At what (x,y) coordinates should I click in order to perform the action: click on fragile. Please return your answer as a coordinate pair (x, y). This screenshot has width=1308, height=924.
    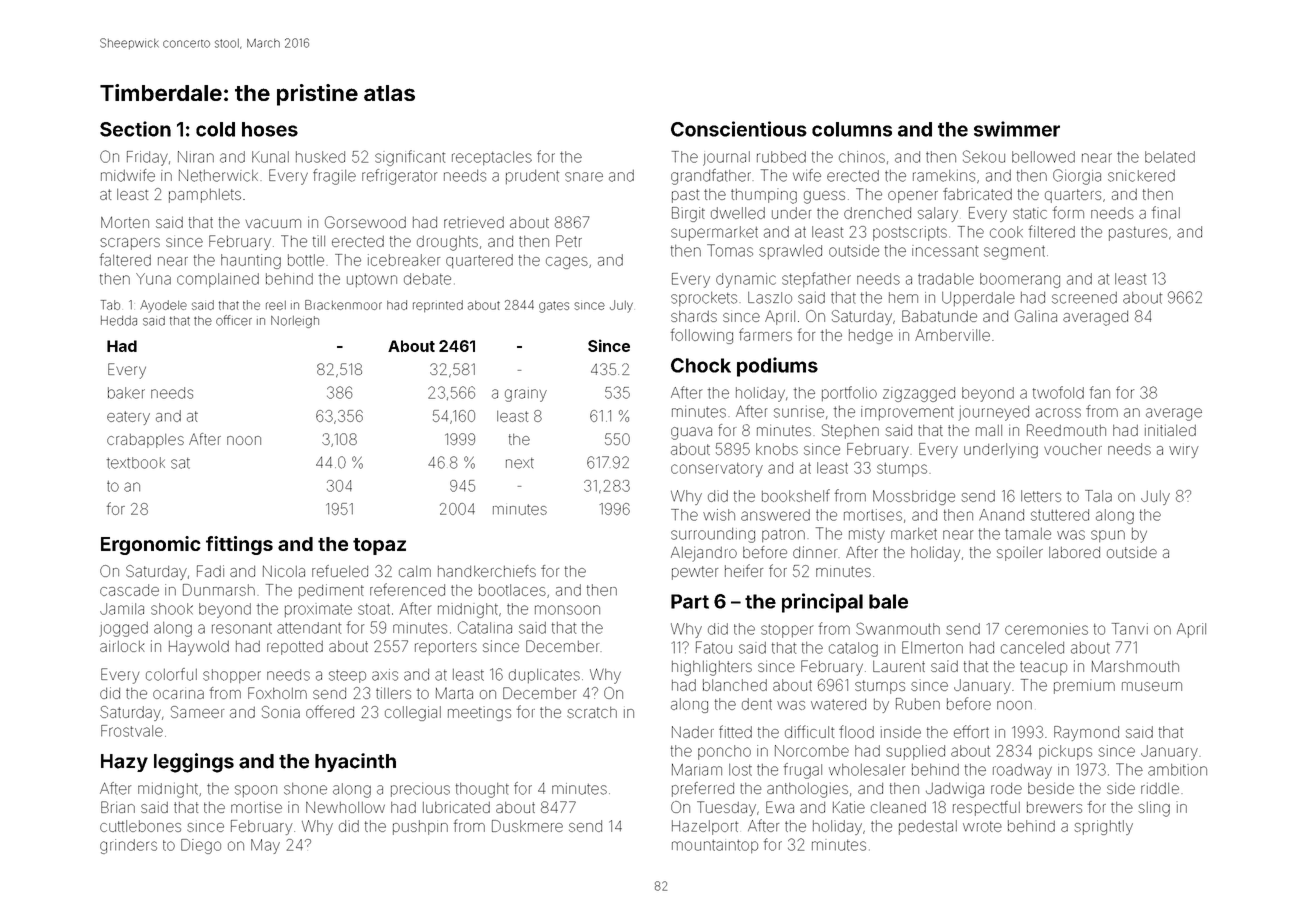
    Looking at the image, I should click on (334, 177).
